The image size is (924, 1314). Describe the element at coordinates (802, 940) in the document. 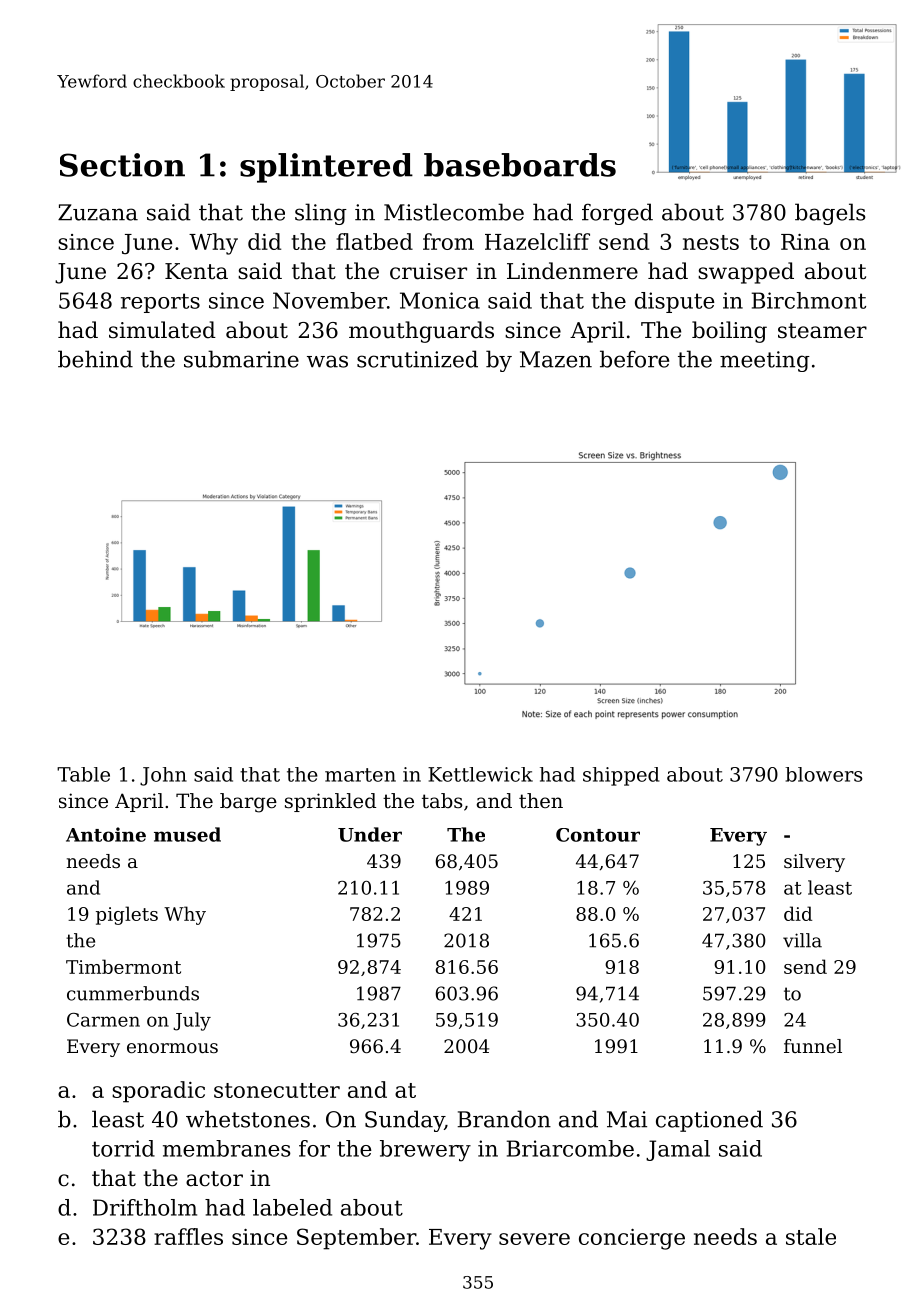

I see `villa` at that location.
